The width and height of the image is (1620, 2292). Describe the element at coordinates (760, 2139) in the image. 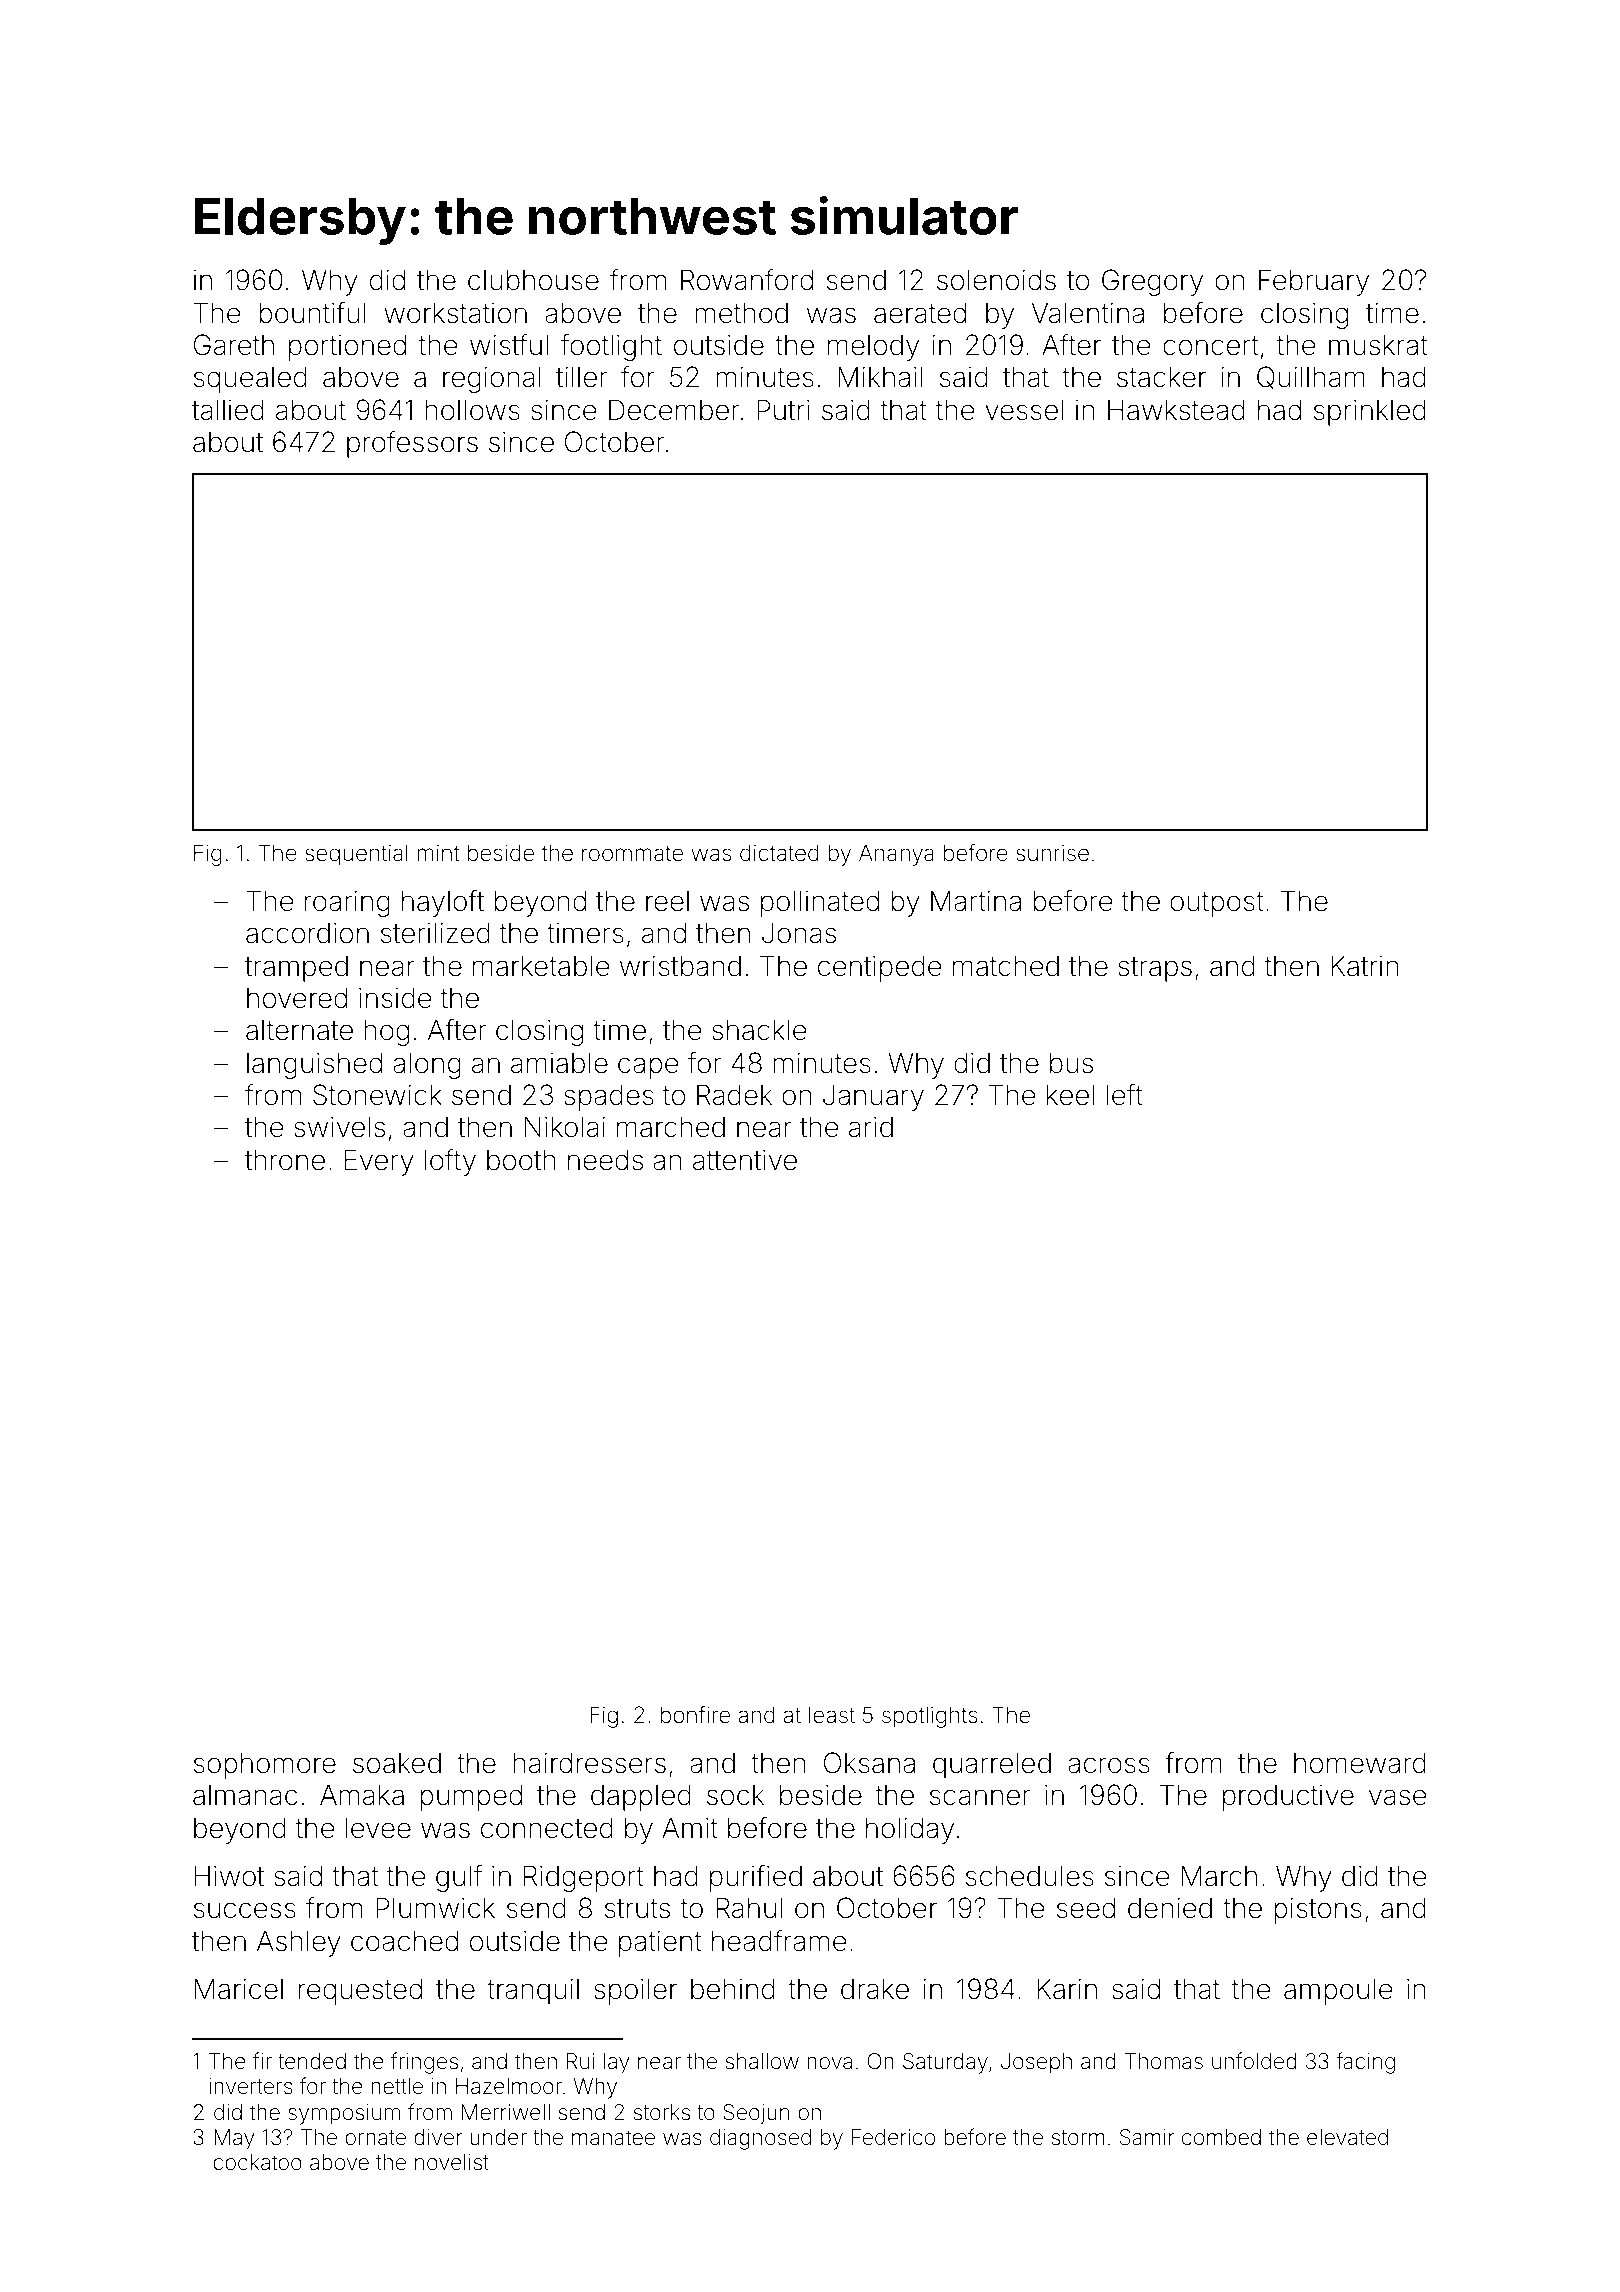

I see `diagnosed` at that location.
